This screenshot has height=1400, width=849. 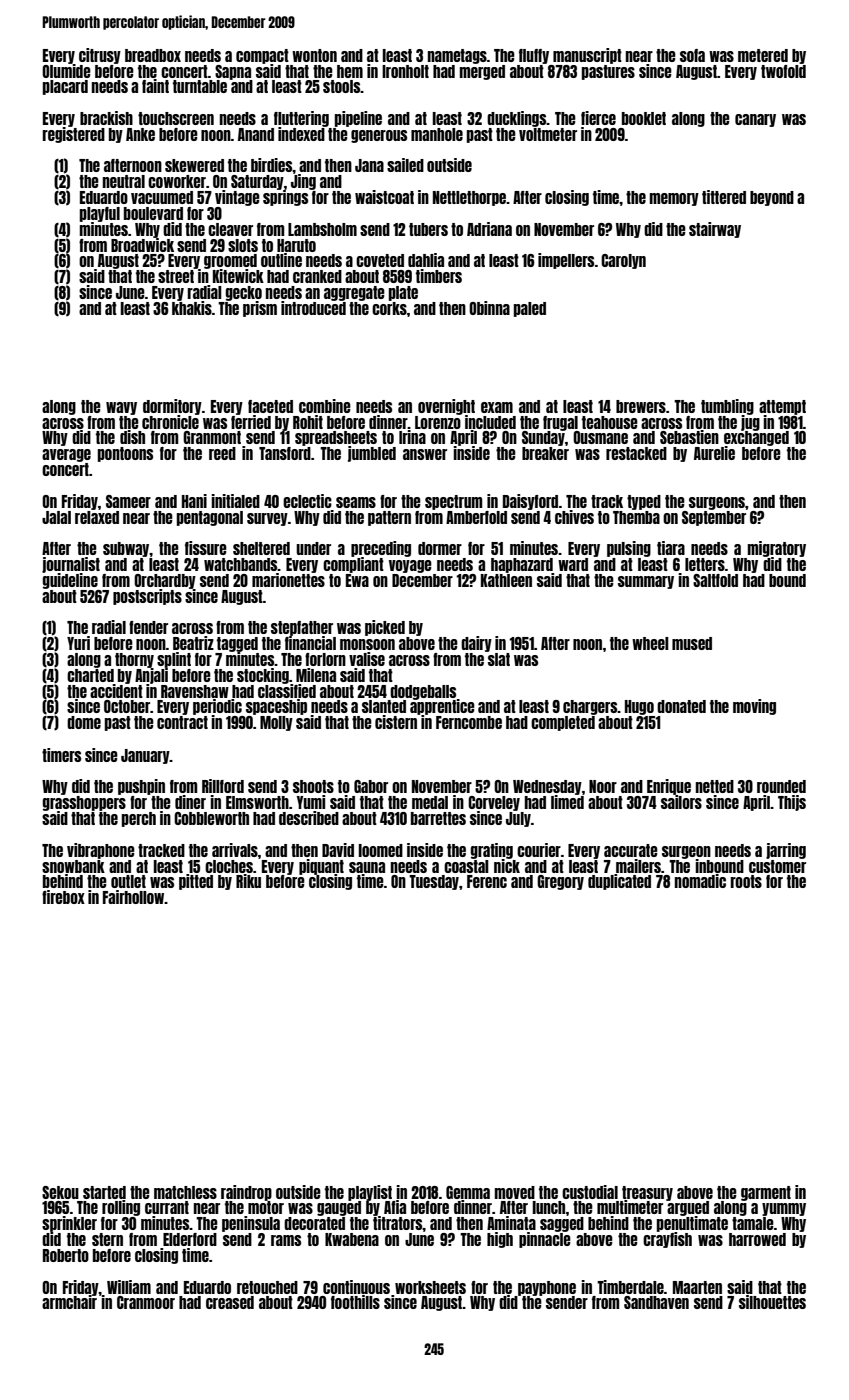 I want to click on fluffy, so click(x=534, y=56).
